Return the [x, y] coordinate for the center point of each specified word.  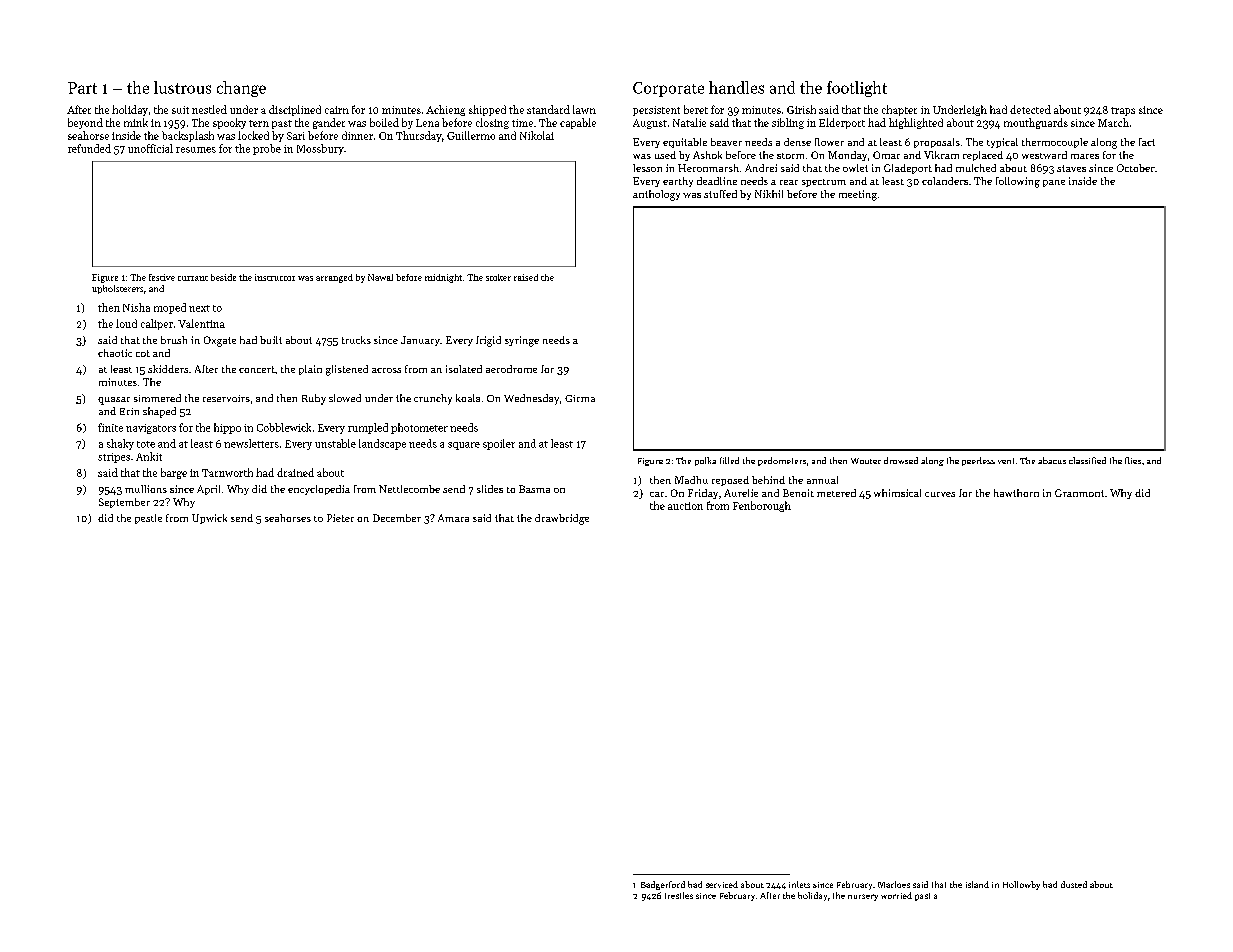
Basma [534, 489]
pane [1054, 183]
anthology [656, 195]
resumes [196, 150]
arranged [334, 278]
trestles [679, 895]
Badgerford [663, 885]
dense [797, 142]
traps [1123, 111]
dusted [1074, 884]
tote [146, 444]
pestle [148, 519]
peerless [978, 461]
